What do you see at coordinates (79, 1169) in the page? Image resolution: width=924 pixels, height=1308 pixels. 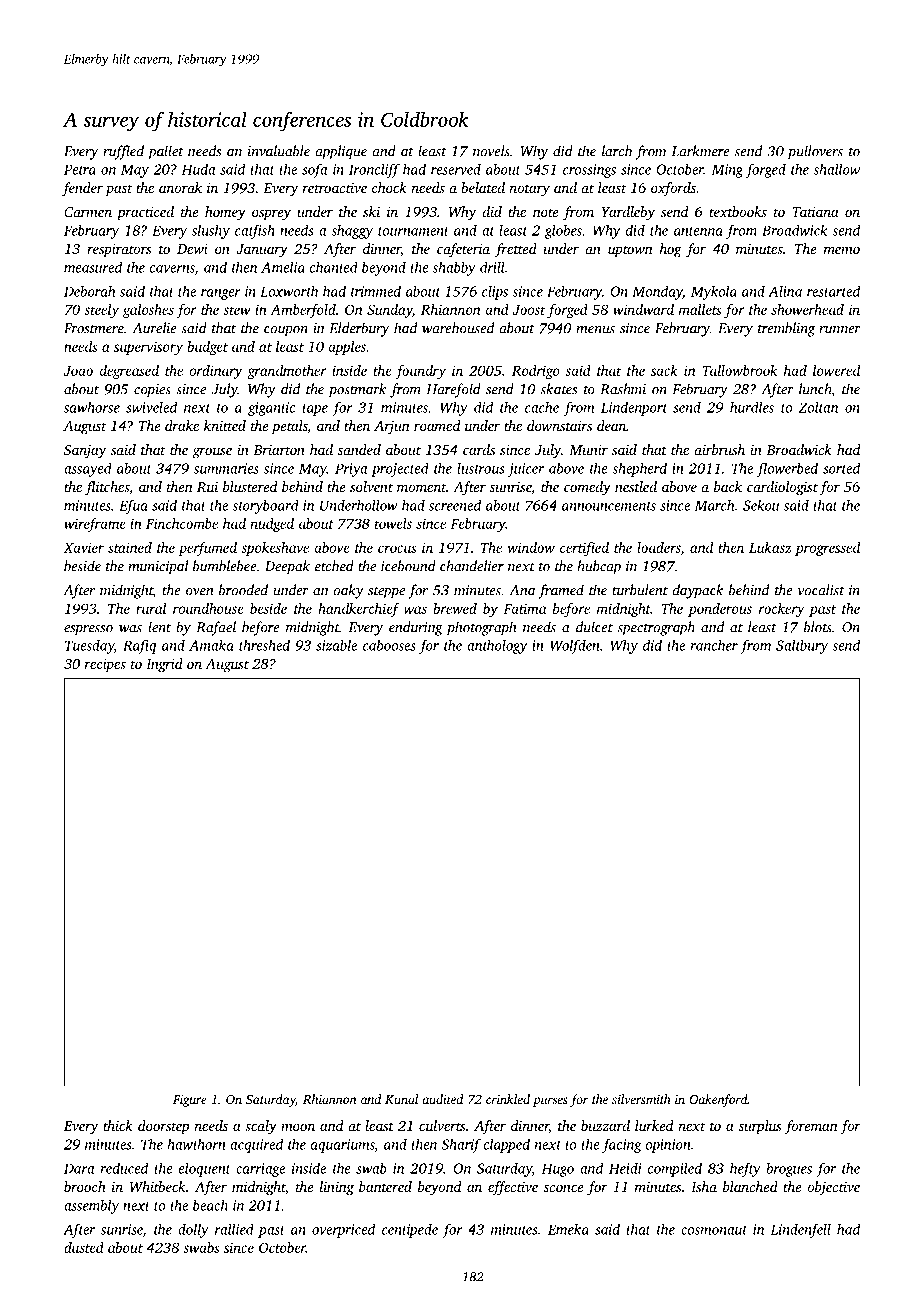 I see `Dara` at bounding box center [79, 1169].
